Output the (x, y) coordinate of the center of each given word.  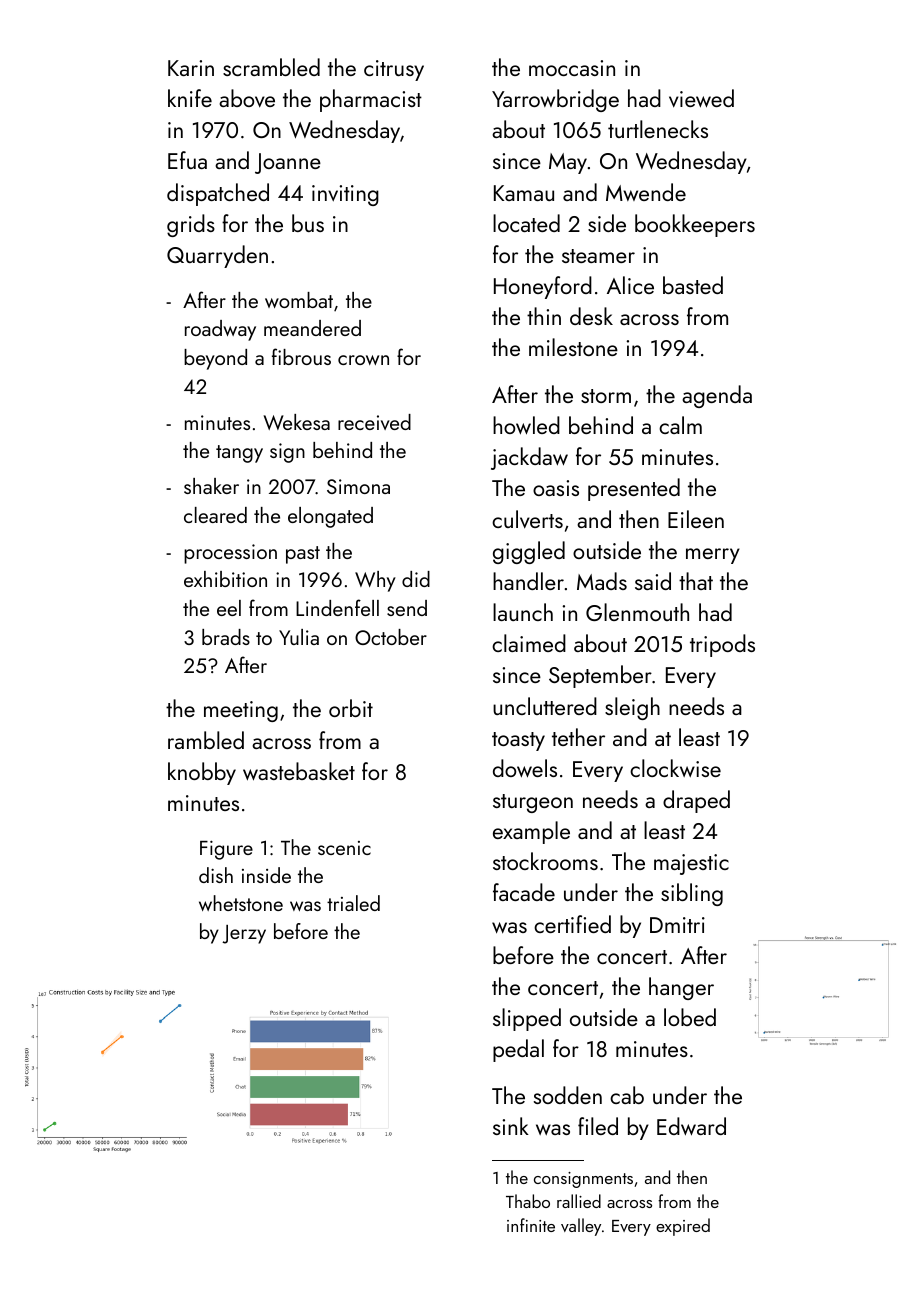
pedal (518, 1050)
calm (680, 425)
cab (627, 1095)
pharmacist (371, 100)
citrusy (394, 70)
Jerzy (244, 934)
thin (544, 316)
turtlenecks (658, 129)
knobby (202, 773)
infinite (531, 1225)
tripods (722, 645)
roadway (220, 330)
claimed (529, 643)
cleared (215, 515)
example (531, 832)
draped (696, 801)
